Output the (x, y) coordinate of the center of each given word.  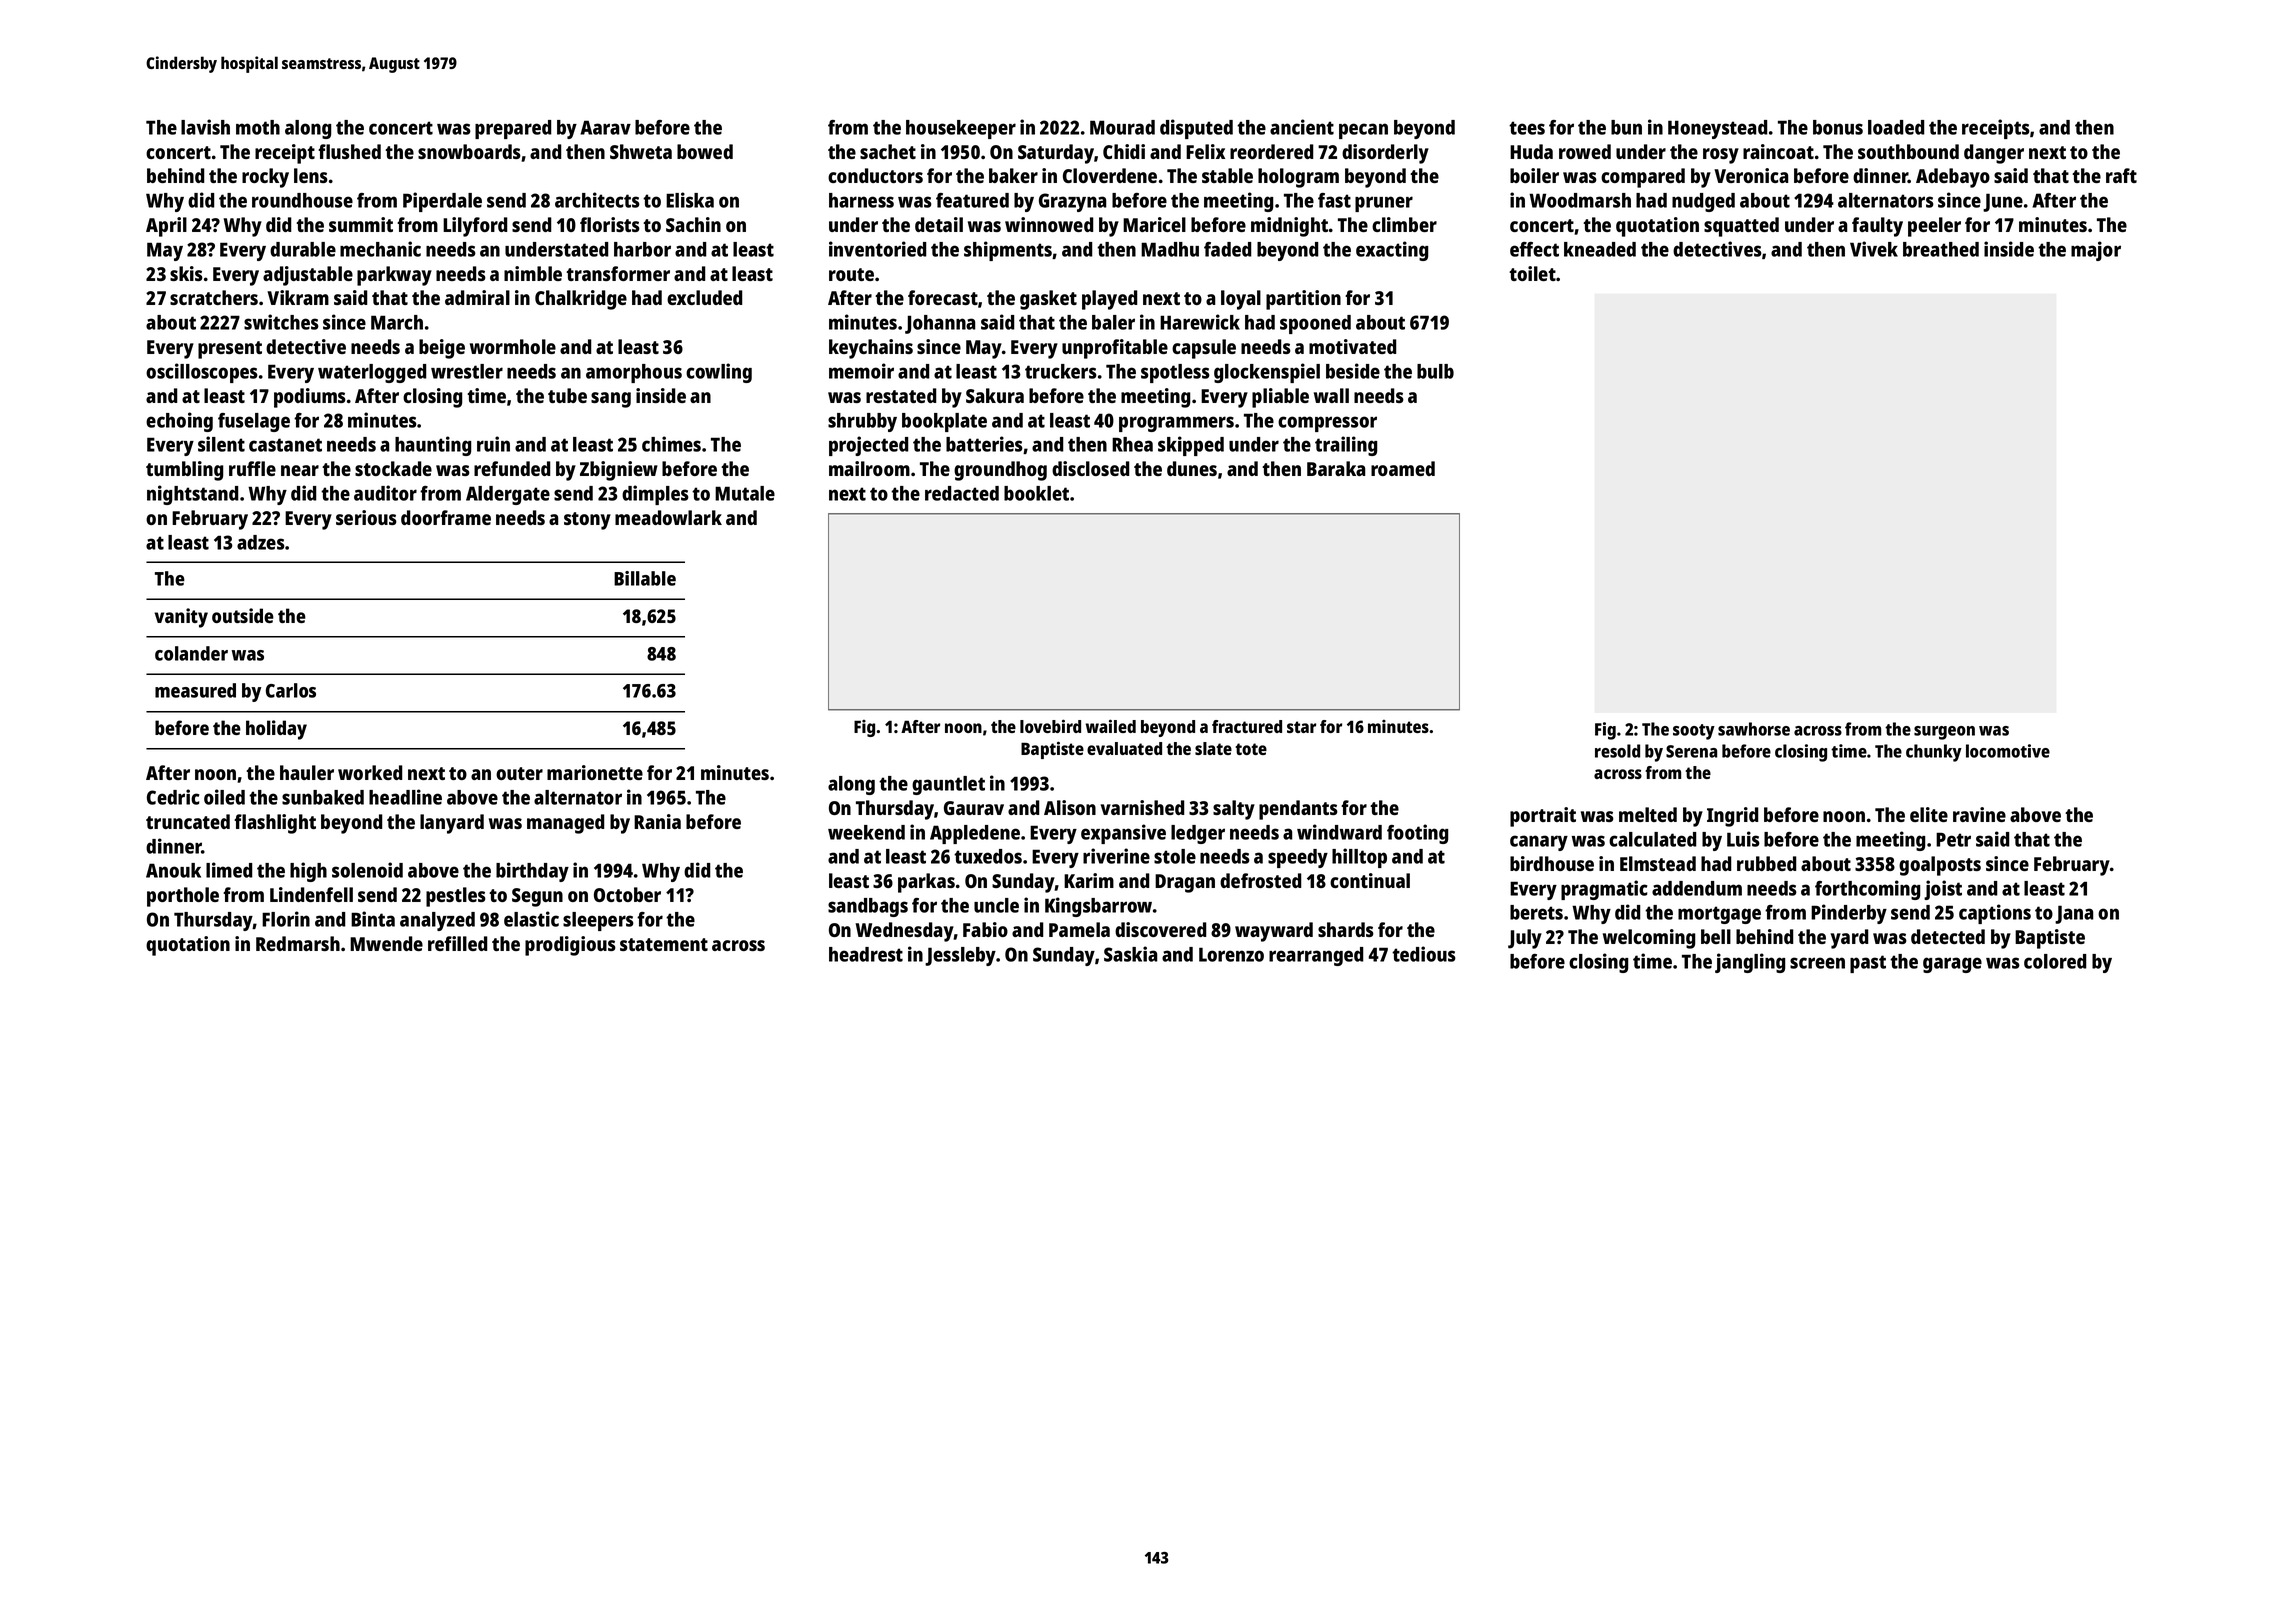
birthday (532, 872)
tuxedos (988, 856)
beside (1353, 371)
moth (258, 127)
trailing (1346, 446)
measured (195, 690)
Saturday (1056, 154)
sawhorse (1754, 729)
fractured (1247, 726)
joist (1943, 890)
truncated (188, 821)
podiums (310, 398)
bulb (1435, 371)
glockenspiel (1267, 373)
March (397, 322)
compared (1643, 178)
